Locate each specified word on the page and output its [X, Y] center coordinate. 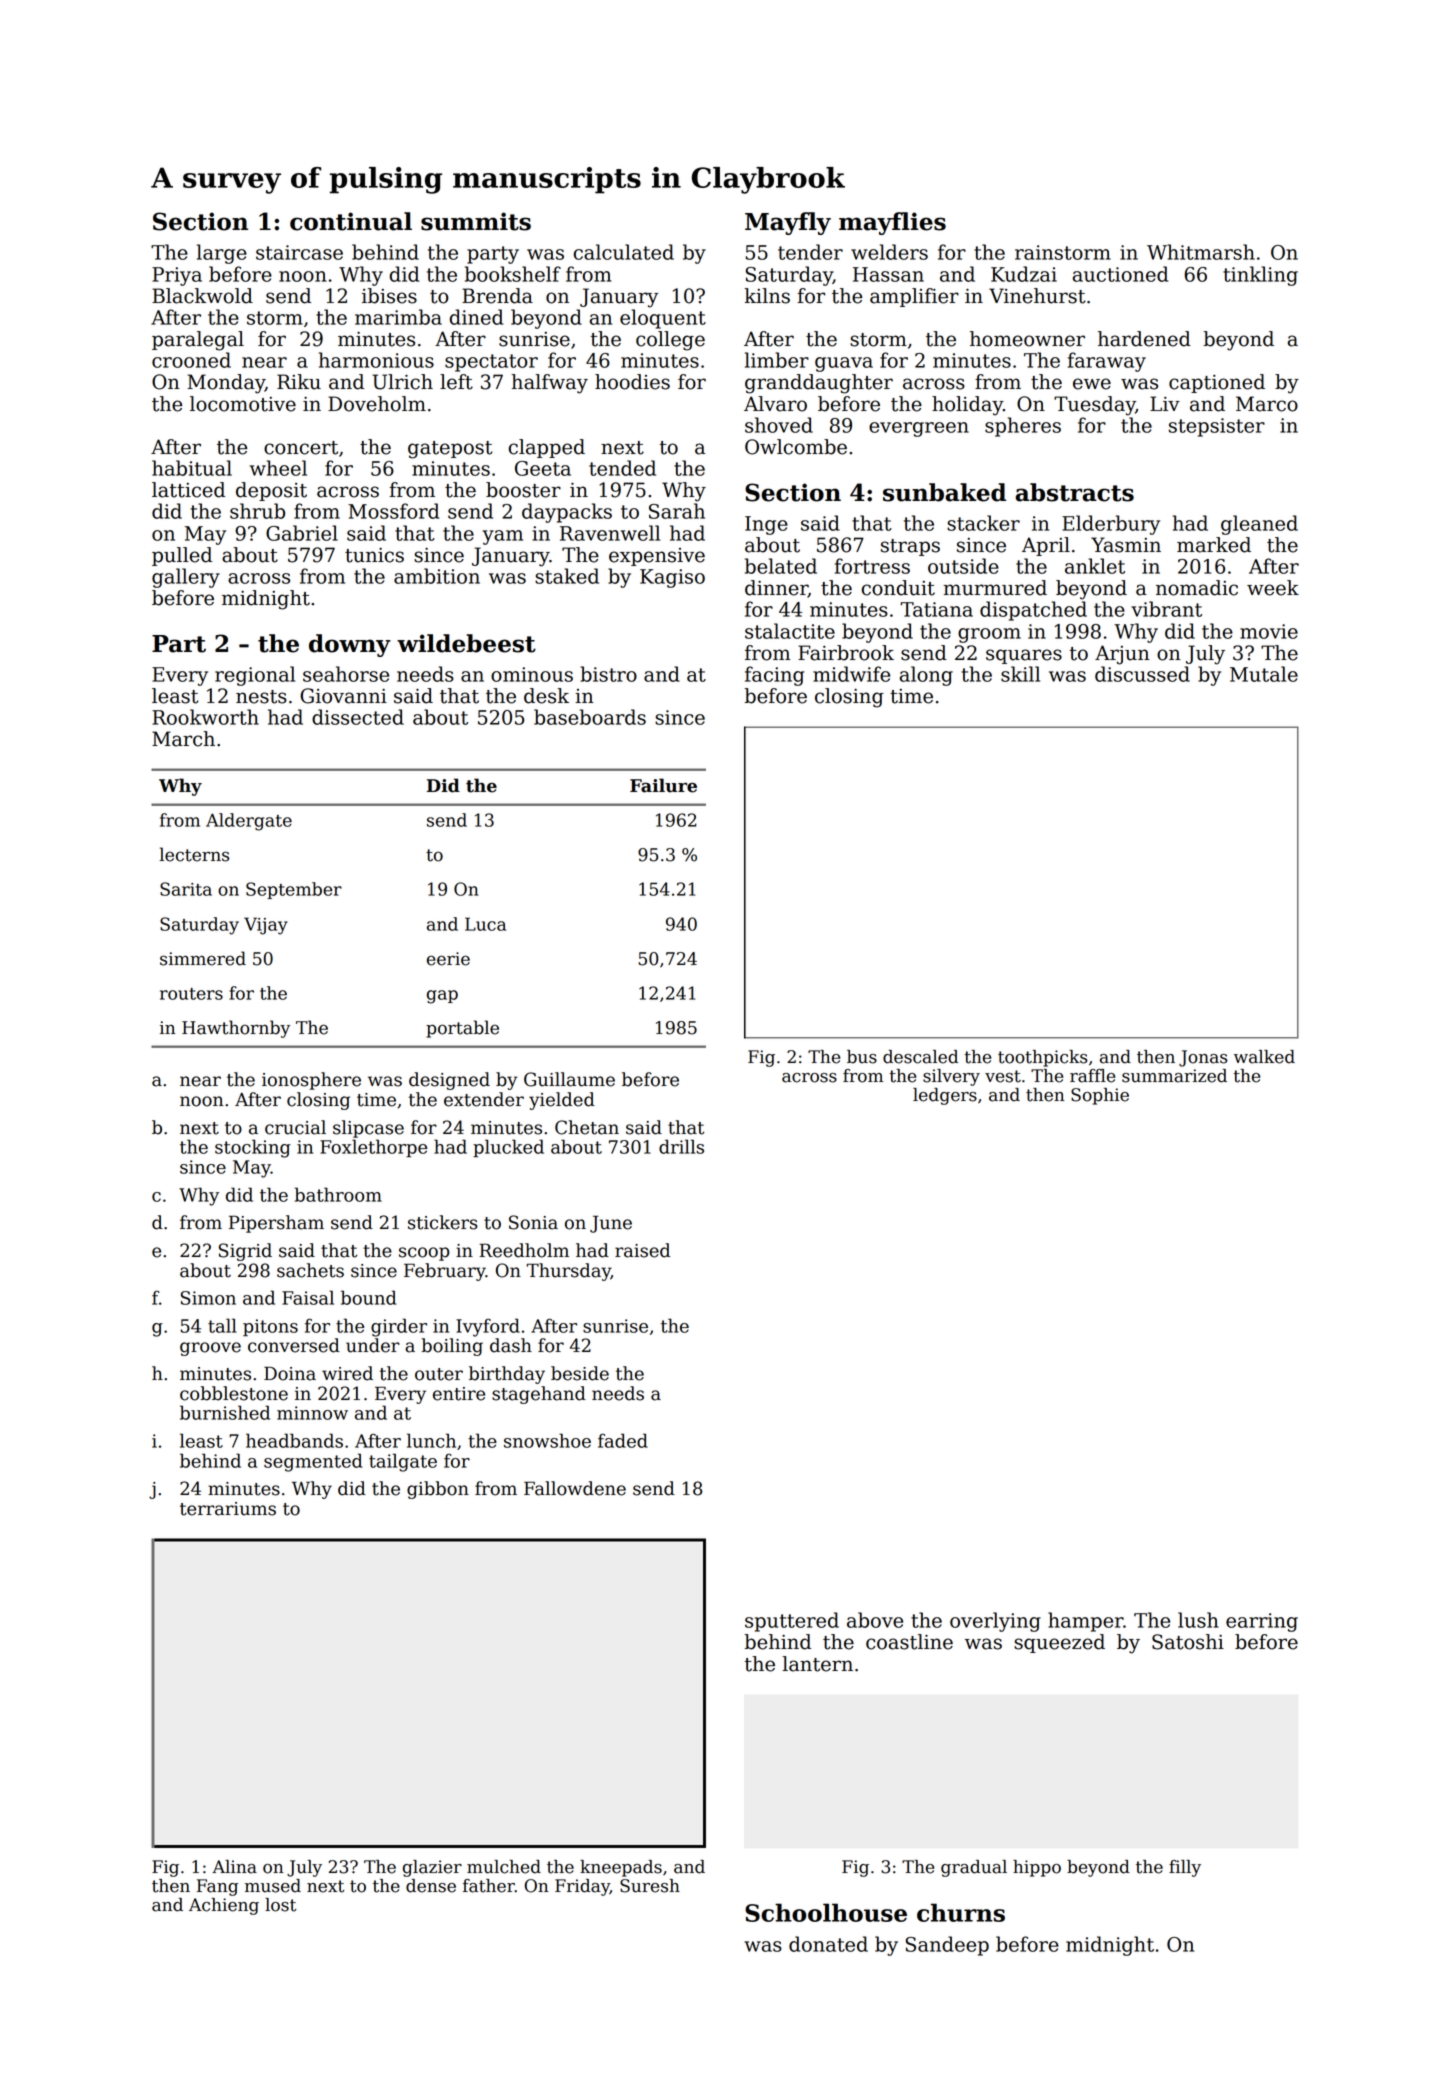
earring [1262, 1622]
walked [1264, 1057]
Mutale [1264, 674]
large [222, 254]
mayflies [892, 223]
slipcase [368, 1129]
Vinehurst [1037, 296]
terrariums [228, 1509]
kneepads [621, 1868]
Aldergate [249, 822]
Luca [485, 924]
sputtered [792, 1622]
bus [862, 1057]
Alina [234, 1867]
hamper [1085, 1622]
